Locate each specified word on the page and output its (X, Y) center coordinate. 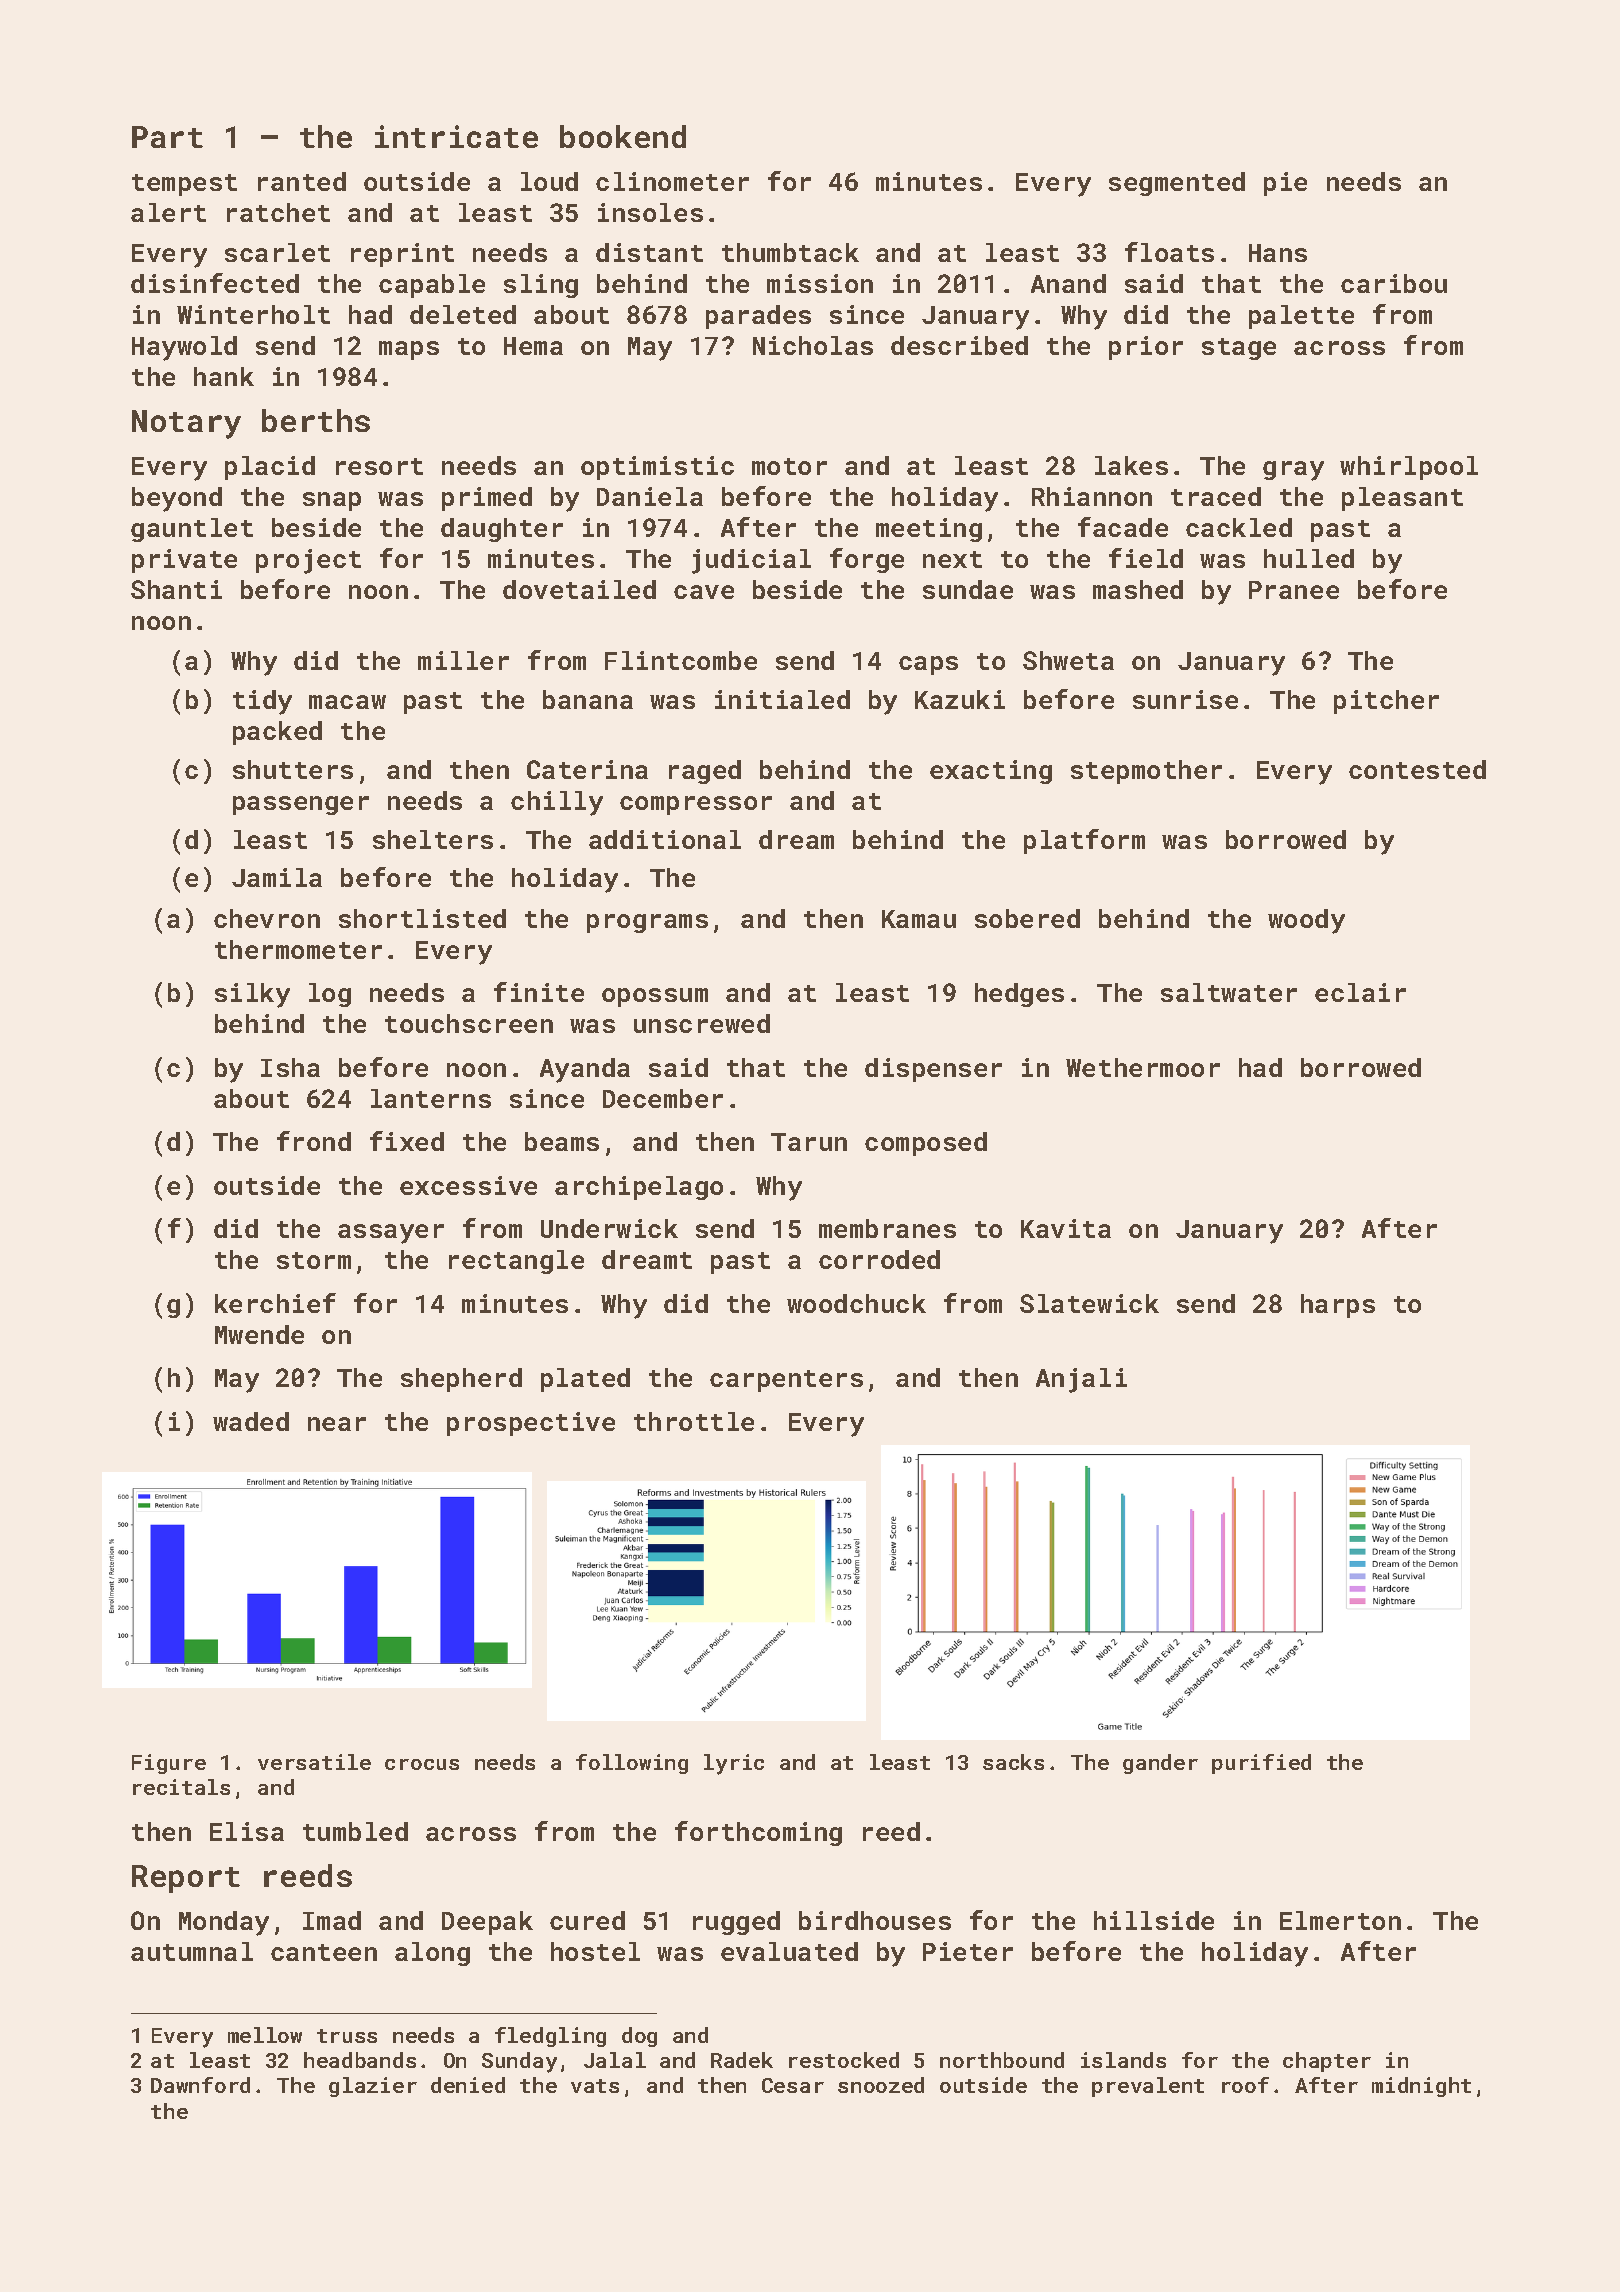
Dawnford (200, 2085)
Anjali (1081, 1380)
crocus (422, 1764)
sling (541, 286)
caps (928, 665)
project (308, 561)
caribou (1394, 283)
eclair (1360, 992)
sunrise (1185, 699)
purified (1261, 1764)
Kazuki (960, 699)
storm (314, 1260)
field (1146, 558)
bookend (623, 136)
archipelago (639, 1188)
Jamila (277, 877)
